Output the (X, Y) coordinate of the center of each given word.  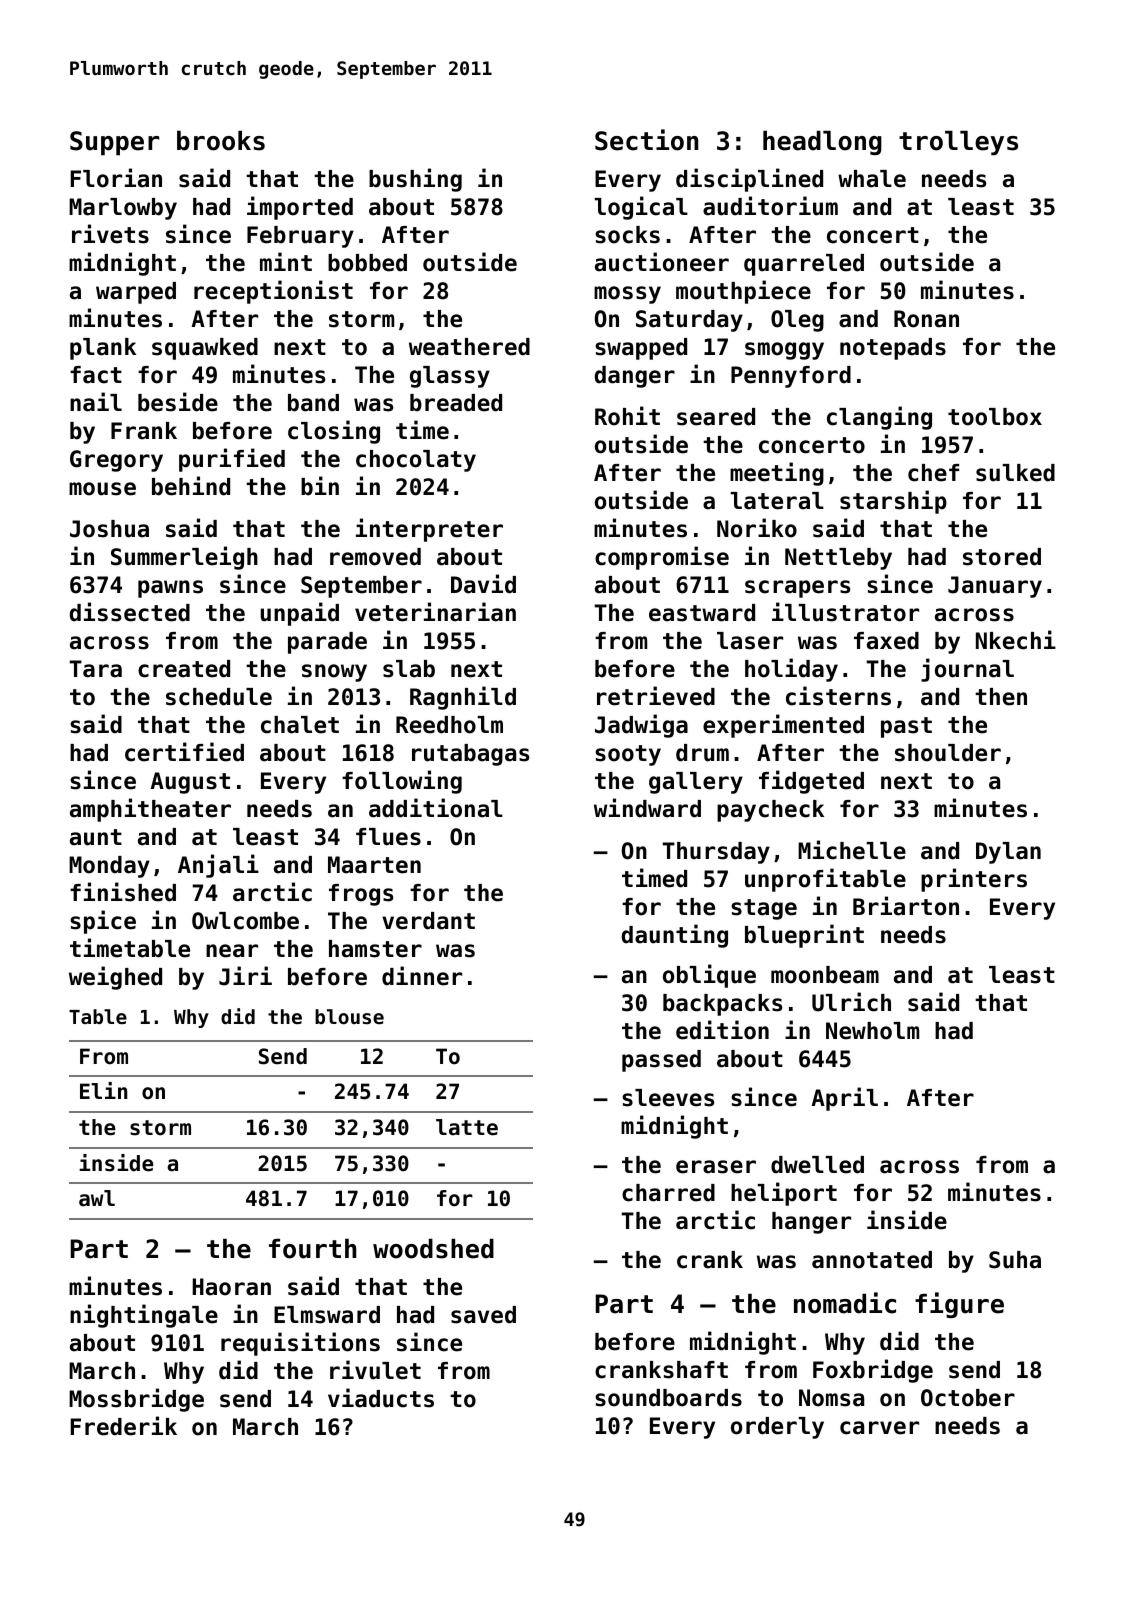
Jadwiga (641, 726)
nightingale (144, 1316)
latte (467, 1127)
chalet (300, 725)
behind (191, 486)
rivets (110, 234)
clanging (879, 418)
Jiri (245, 976)
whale (872, 179)
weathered (469, 347)
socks (627, 235)
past (906, 727)
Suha (1015, 1260)
